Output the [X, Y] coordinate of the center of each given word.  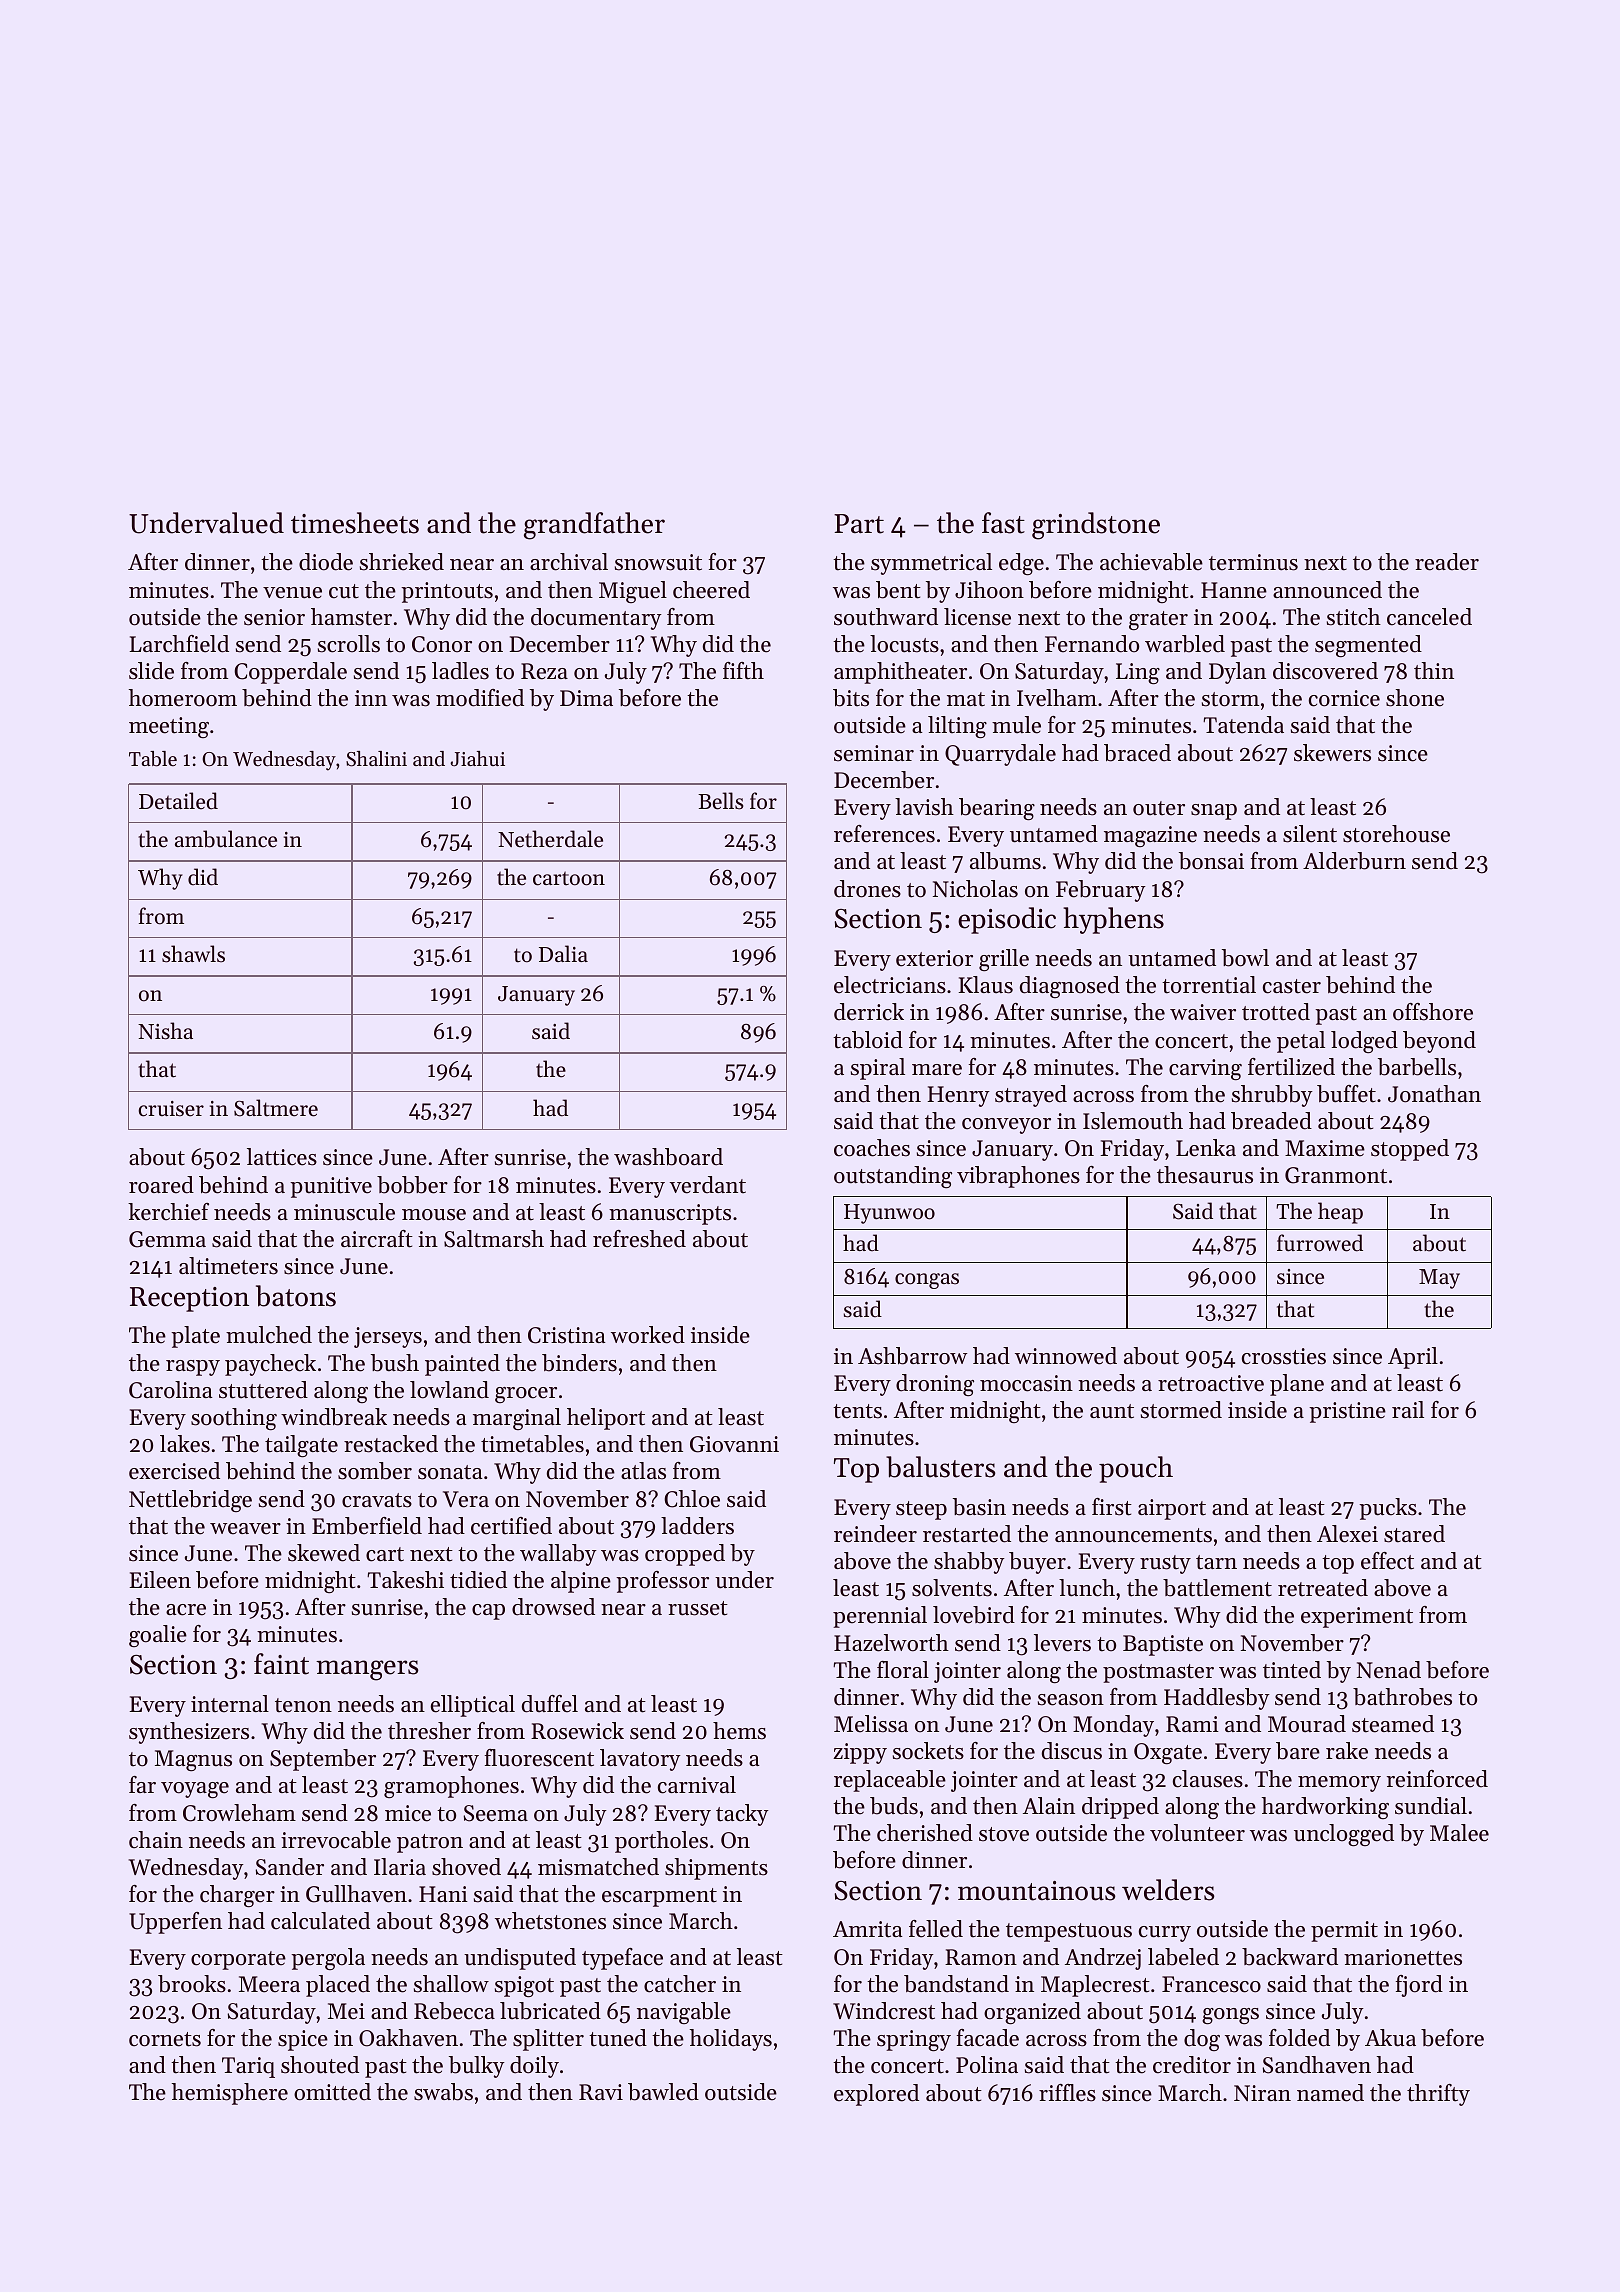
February [1101, 891]
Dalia [563, 953]
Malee [1459, 1833]
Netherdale [550, 839]
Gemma [167, 1239]
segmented [1368, 646]
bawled [663, 2092]
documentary [596, 619]
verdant [708, 1185]
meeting [169, 727]
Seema [496, 1813]
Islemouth [1133, 1121]
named [1330, 2093]
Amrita [868, 1929]
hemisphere [230, 2094]
